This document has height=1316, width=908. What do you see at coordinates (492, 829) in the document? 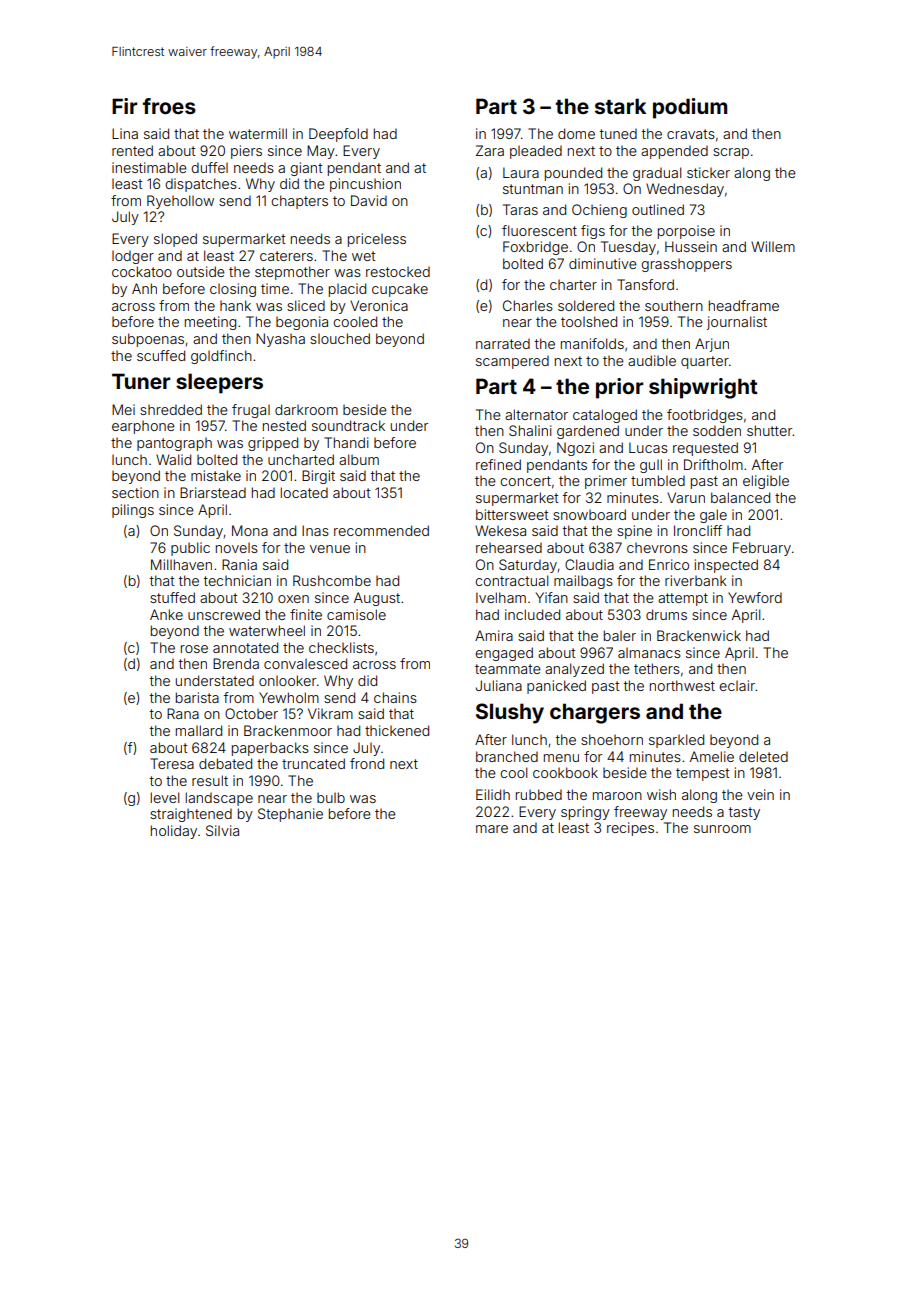
I see `mare` at bounding box center [492, 829].
